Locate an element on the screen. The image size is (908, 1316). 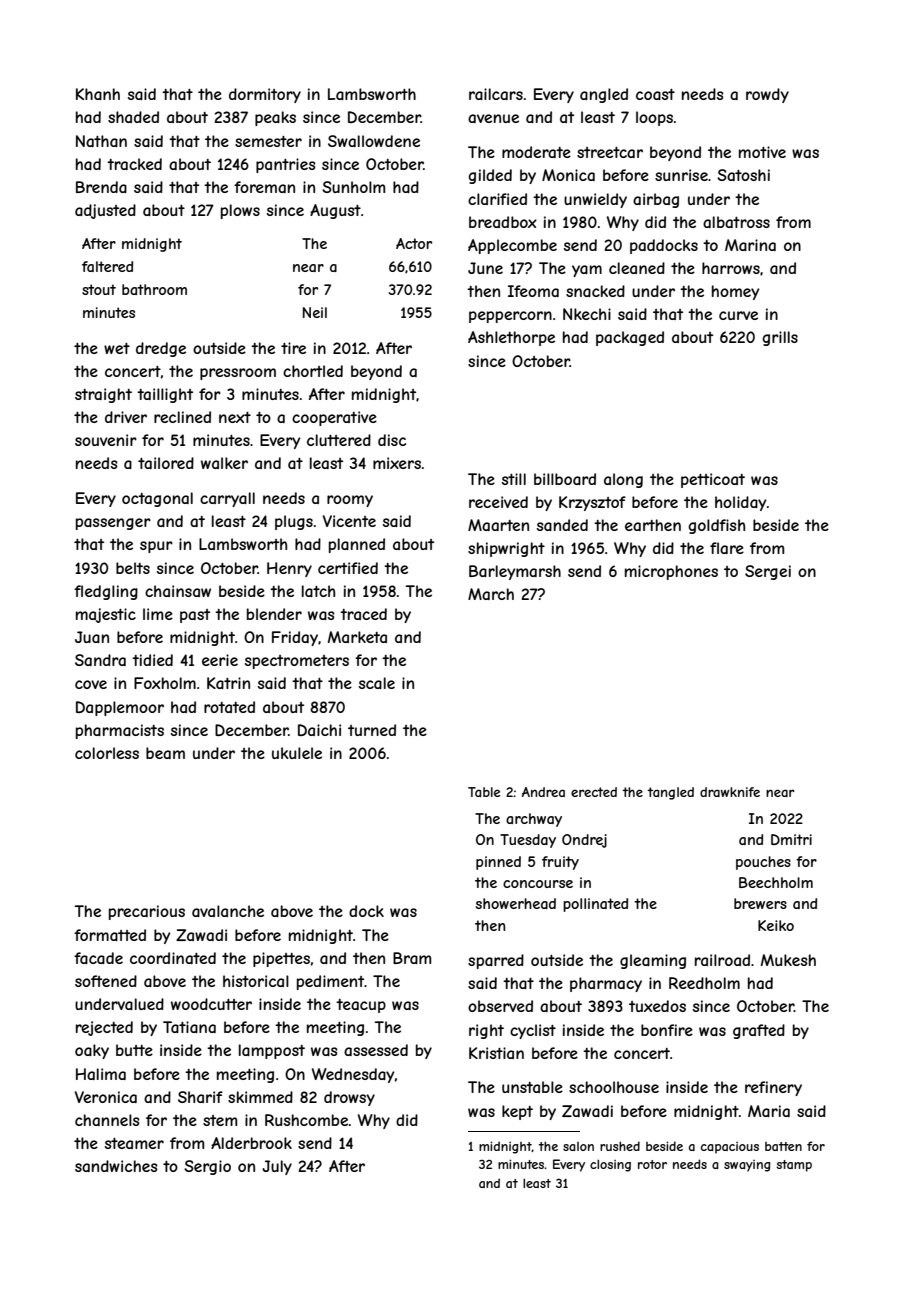
Sergio is located at coordinates (207, 1167).
